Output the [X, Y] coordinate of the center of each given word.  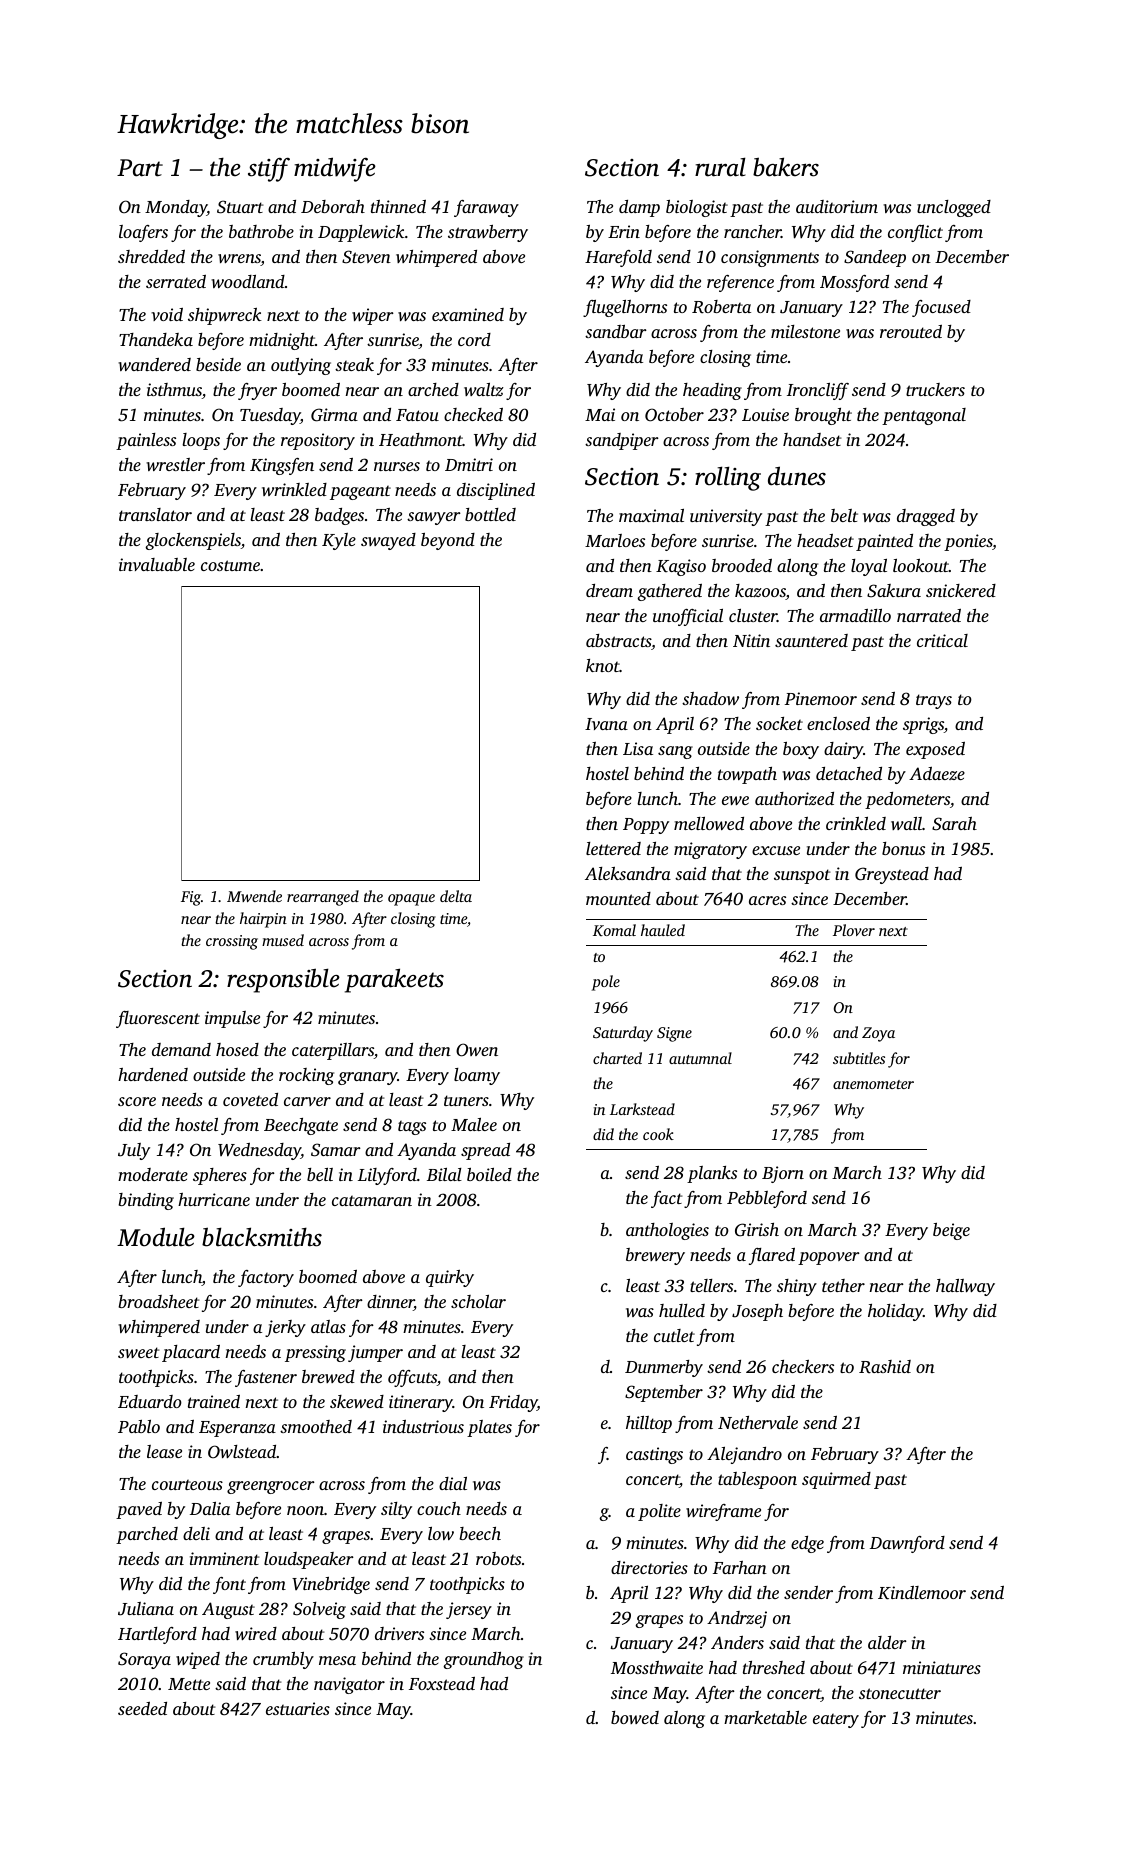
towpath [747, 775]
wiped [198, 1660]
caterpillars [333, 1051]
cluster [753, 615]
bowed [635, 1717]
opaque [411, 900]
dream [609, 590]
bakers [786, 167]
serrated [176, 281]
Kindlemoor [922, 1593]
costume [230, 565]
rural [720, 167]
